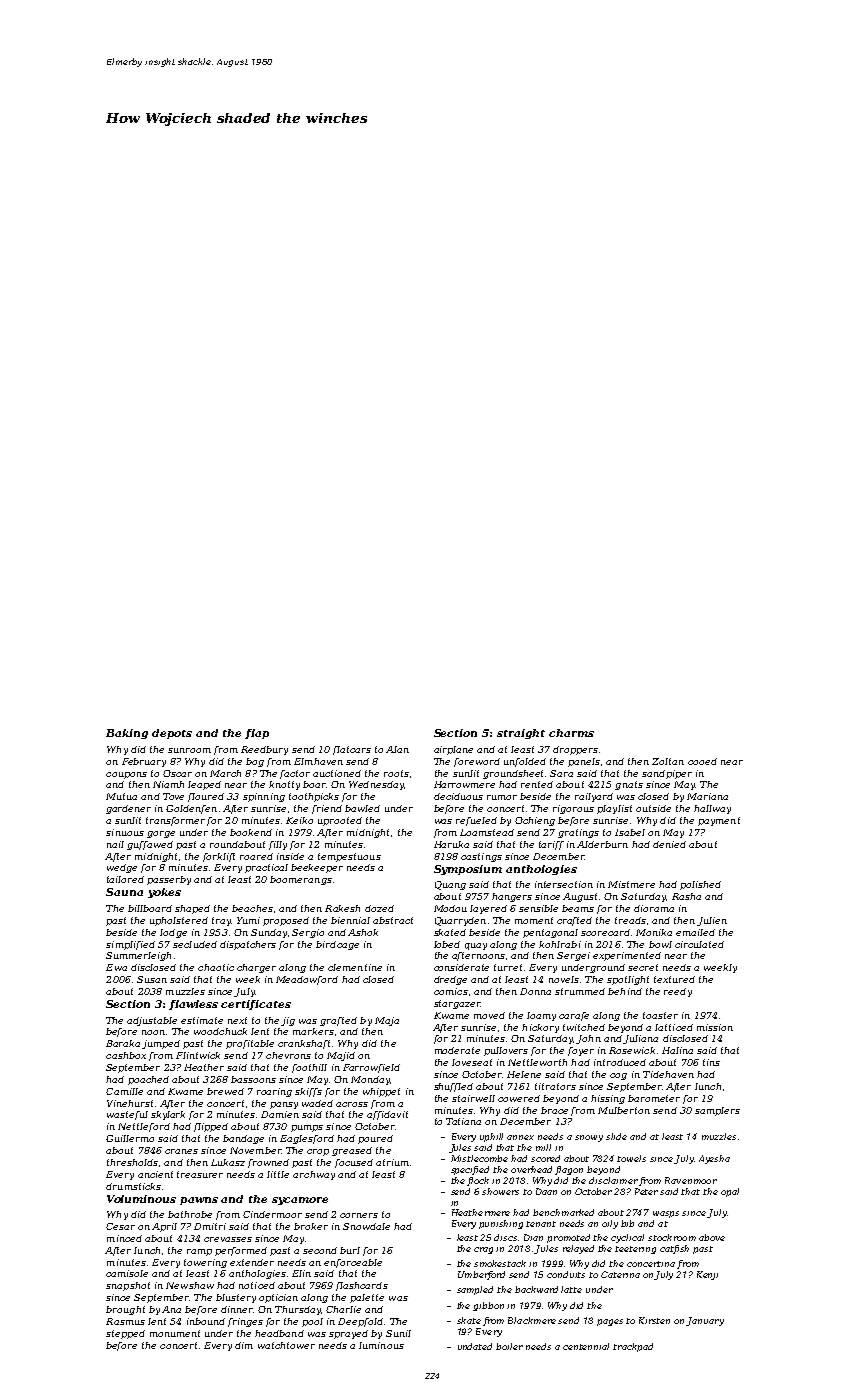  Describe the element at coordinates (700, 885) in the screenshot. I see `polished` at that location.
